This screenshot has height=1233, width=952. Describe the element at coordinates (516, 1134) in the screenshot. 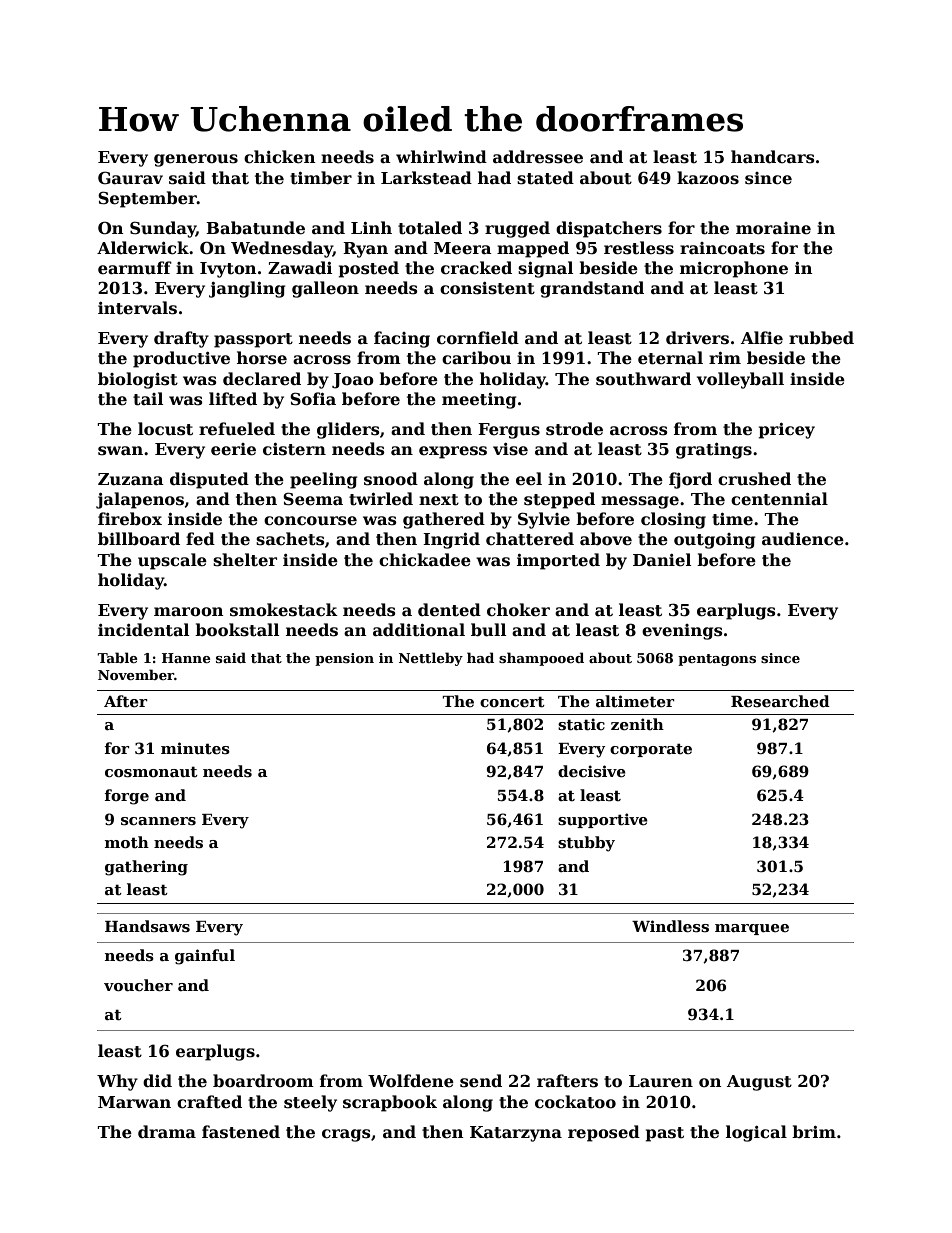

I see `Katarzyna` at that location.
